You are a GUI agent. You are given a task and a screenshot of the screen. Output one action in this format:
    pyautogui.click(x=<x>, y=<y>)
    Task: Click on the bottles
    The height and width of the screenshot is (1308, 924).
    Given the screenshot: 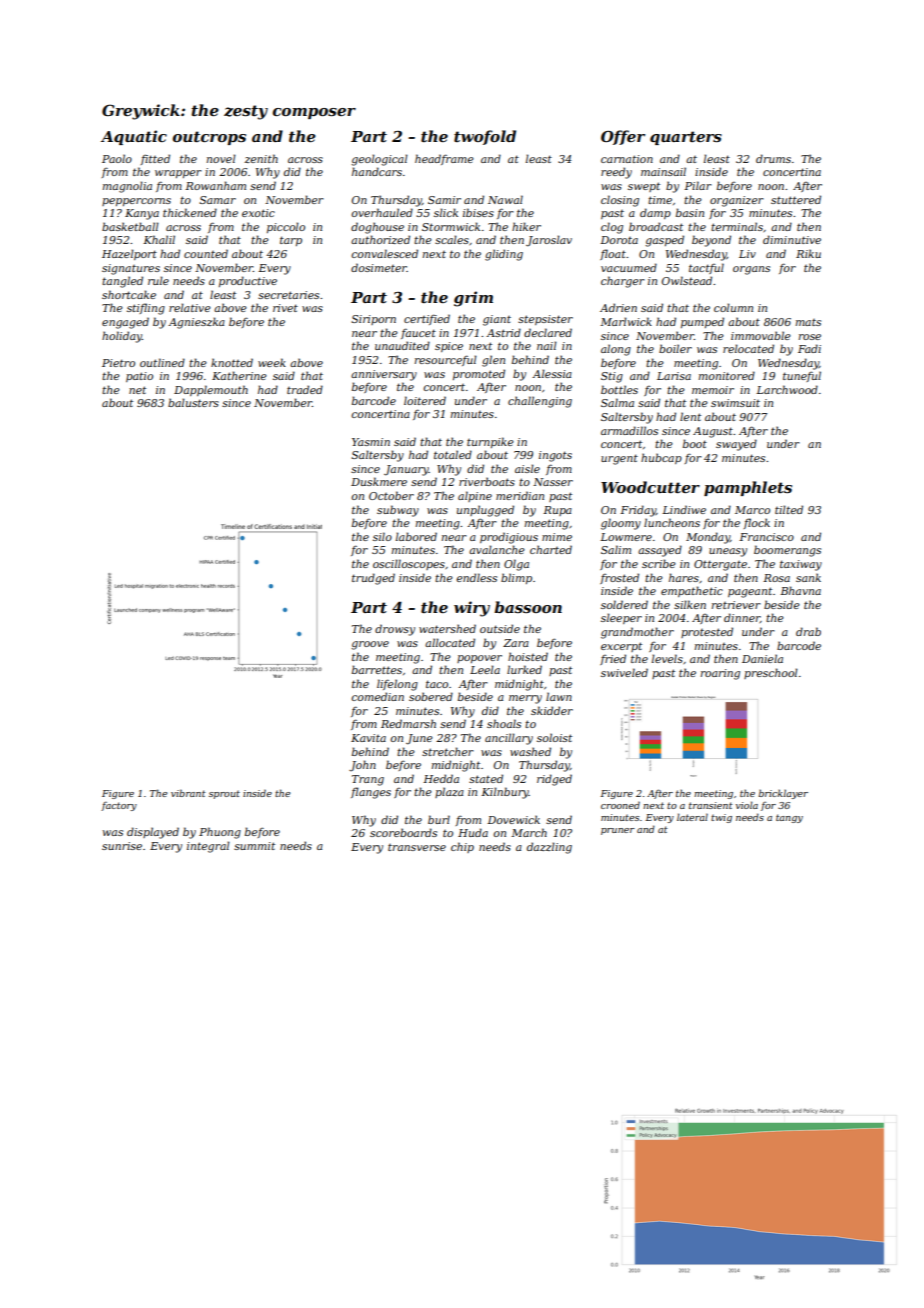 What is the action you would take?
    pyautogui.click(x=619, y=389)
